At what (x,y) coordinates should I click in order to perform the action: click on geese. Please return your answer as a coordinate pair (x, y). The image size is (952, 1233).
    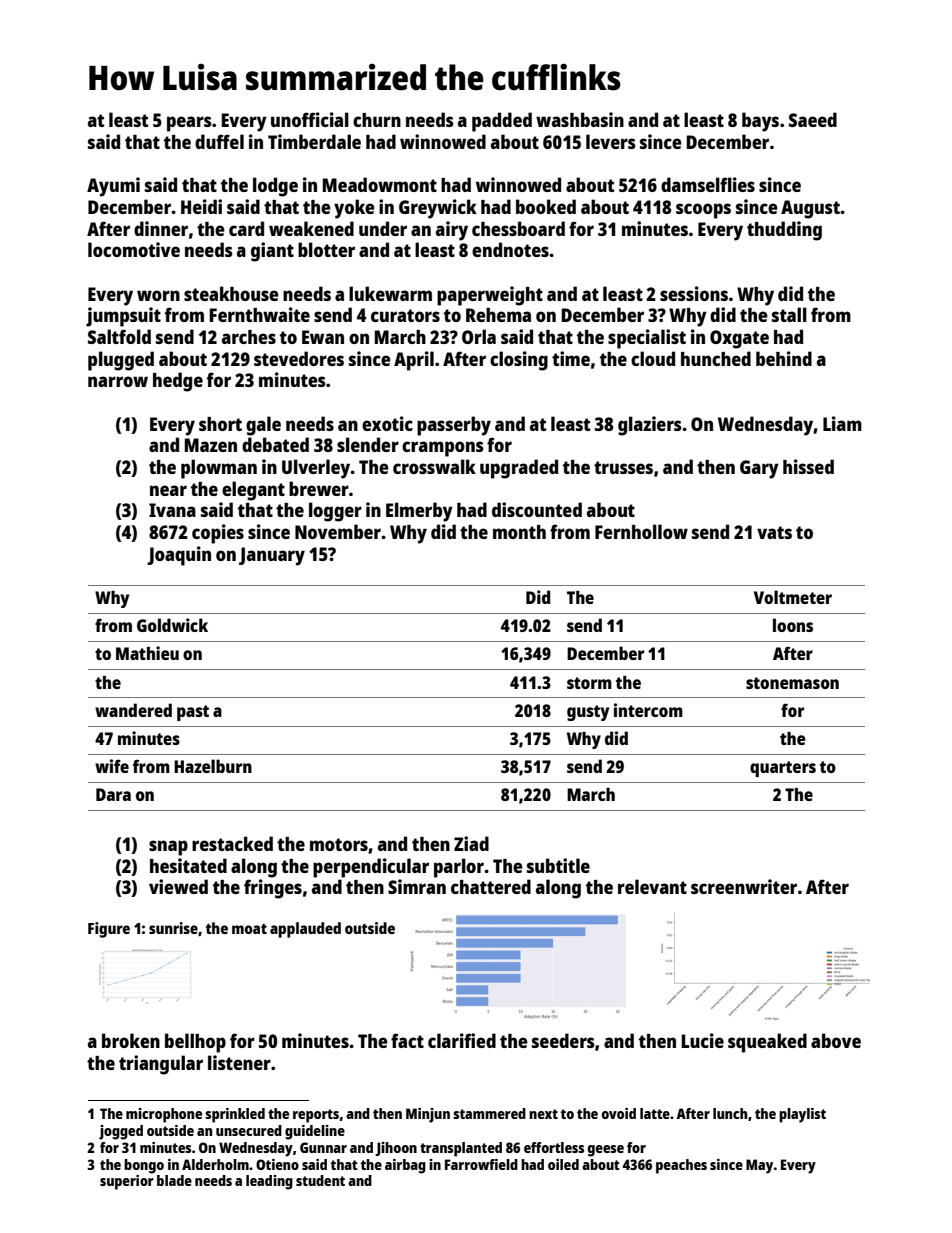
    Looking at the image, I should click on (606, 1151).
